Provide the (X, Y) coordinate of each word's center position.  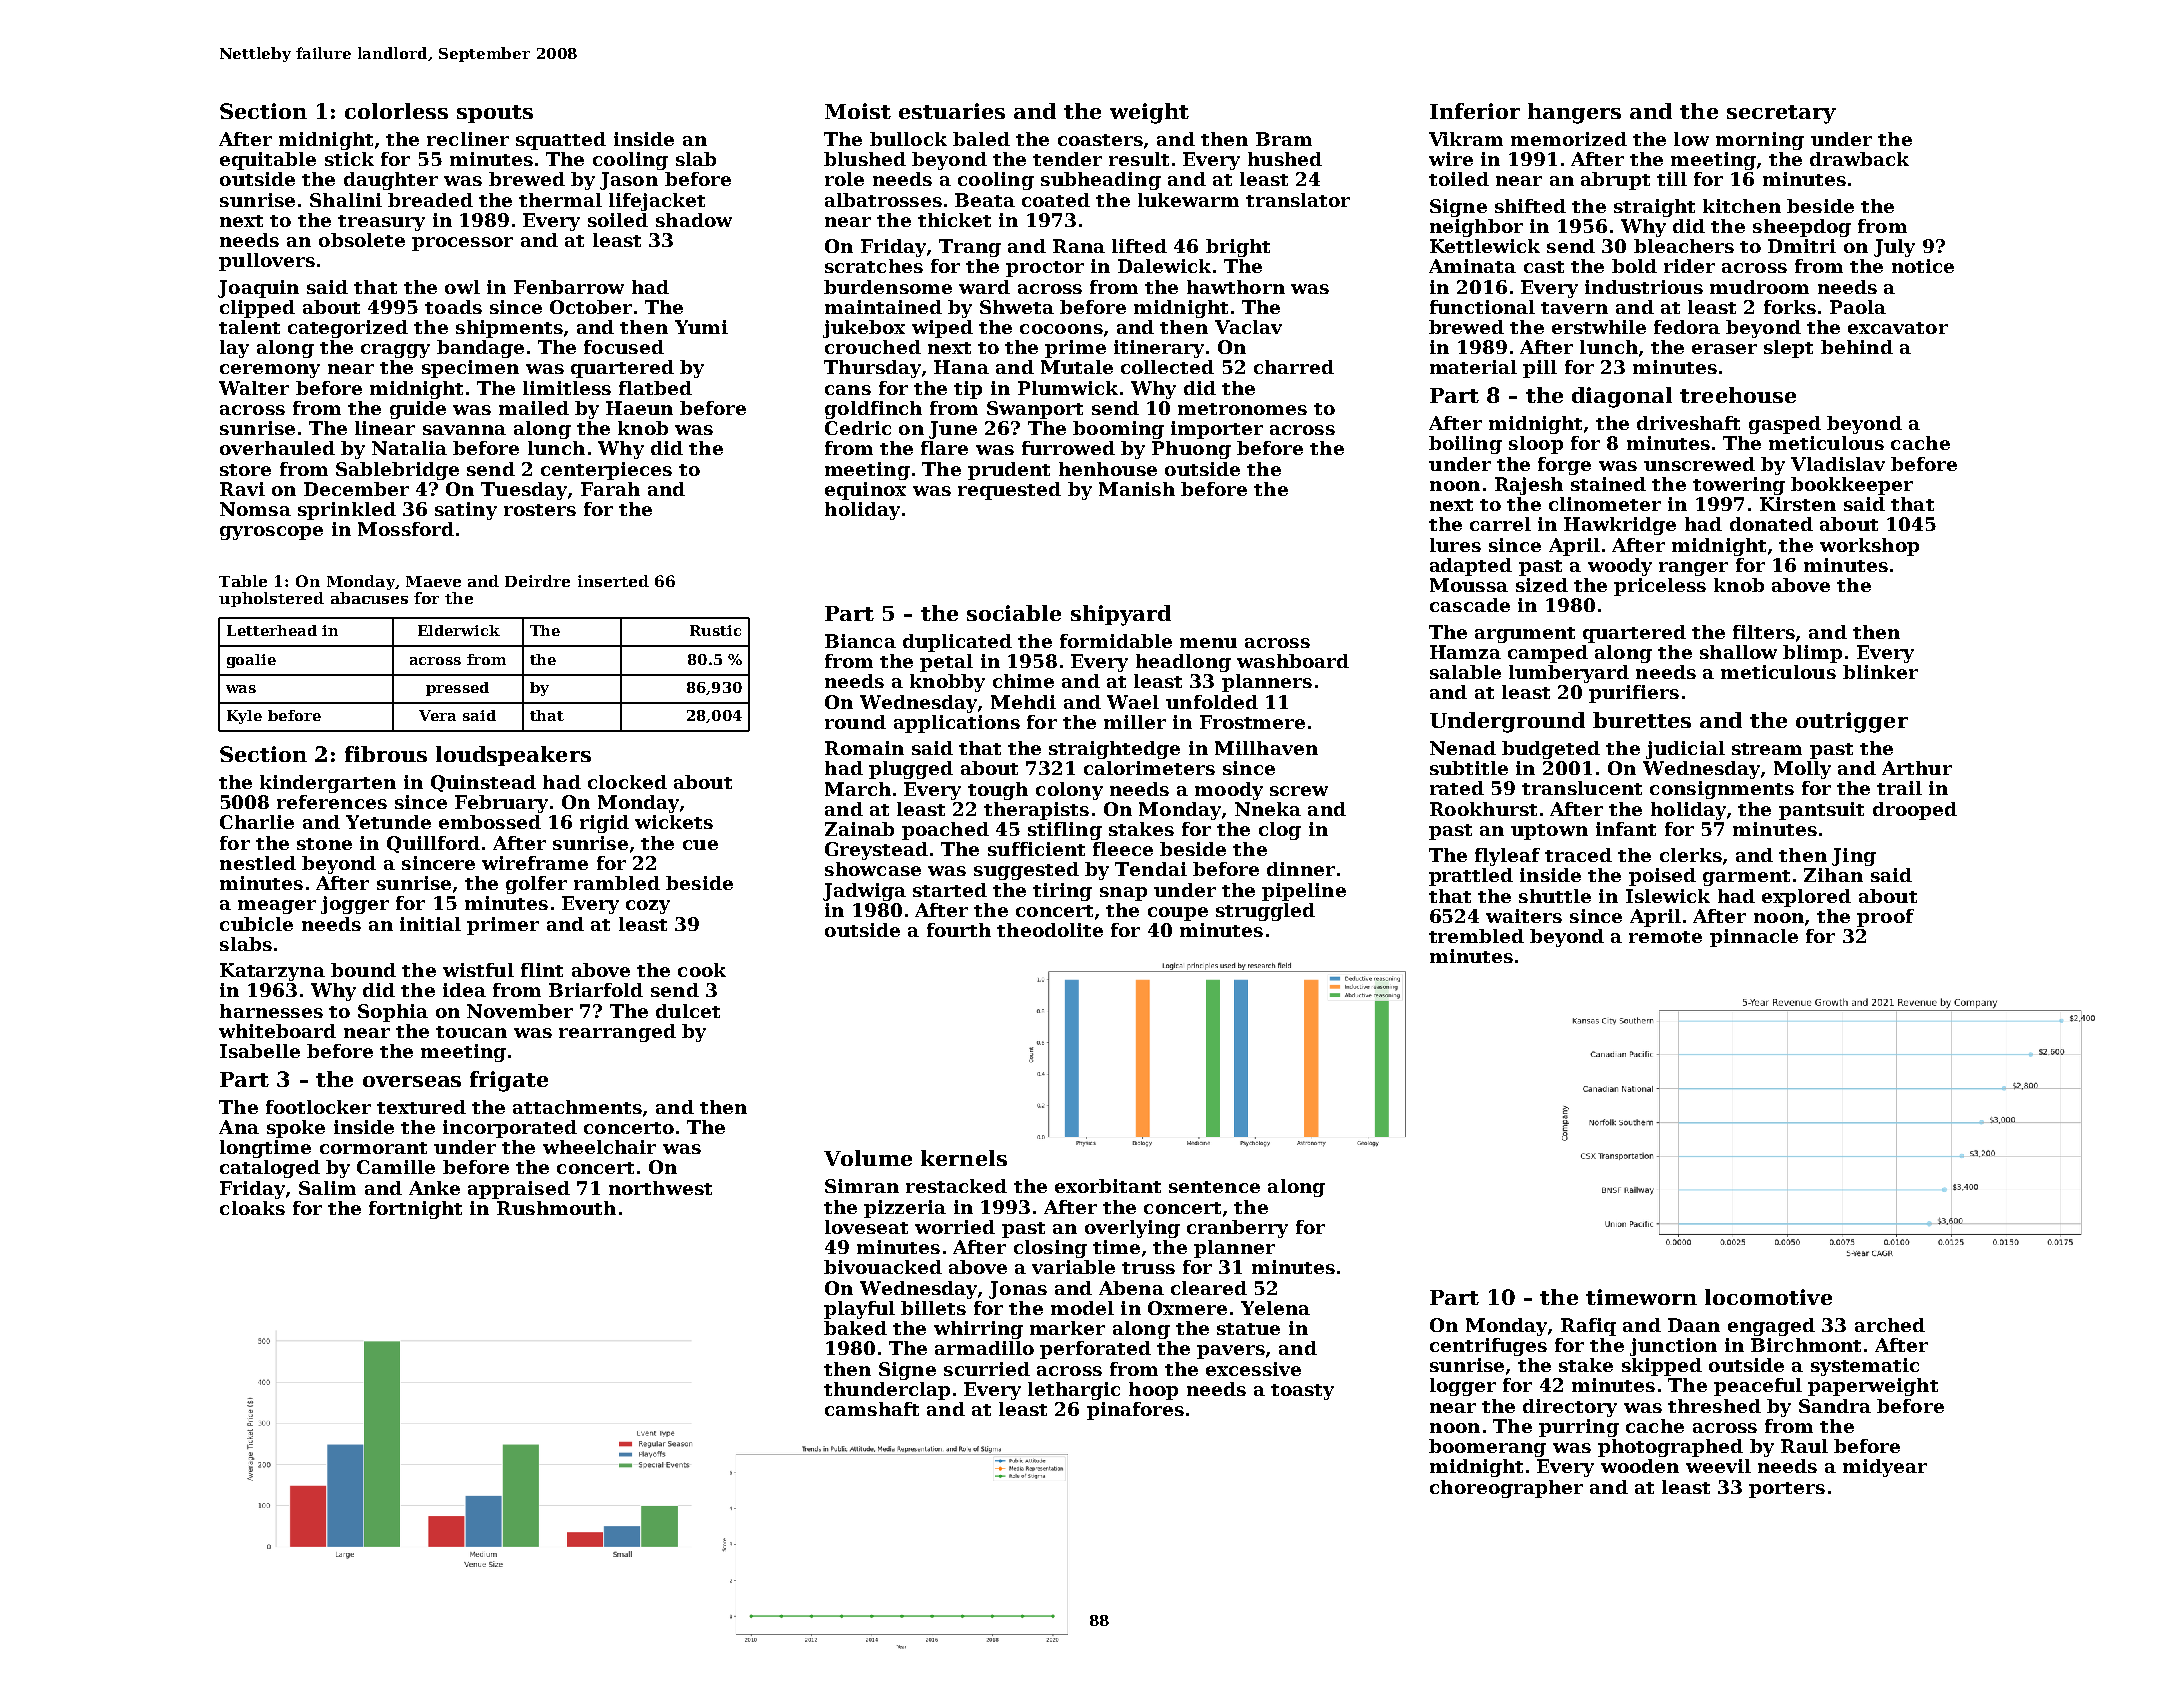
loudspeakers (513, 756)
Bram (1284, 139)
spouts (495, 114)
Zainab (859, 829)
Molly (1802, 770)
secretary (1781, 114)
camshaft (872, 1409)
